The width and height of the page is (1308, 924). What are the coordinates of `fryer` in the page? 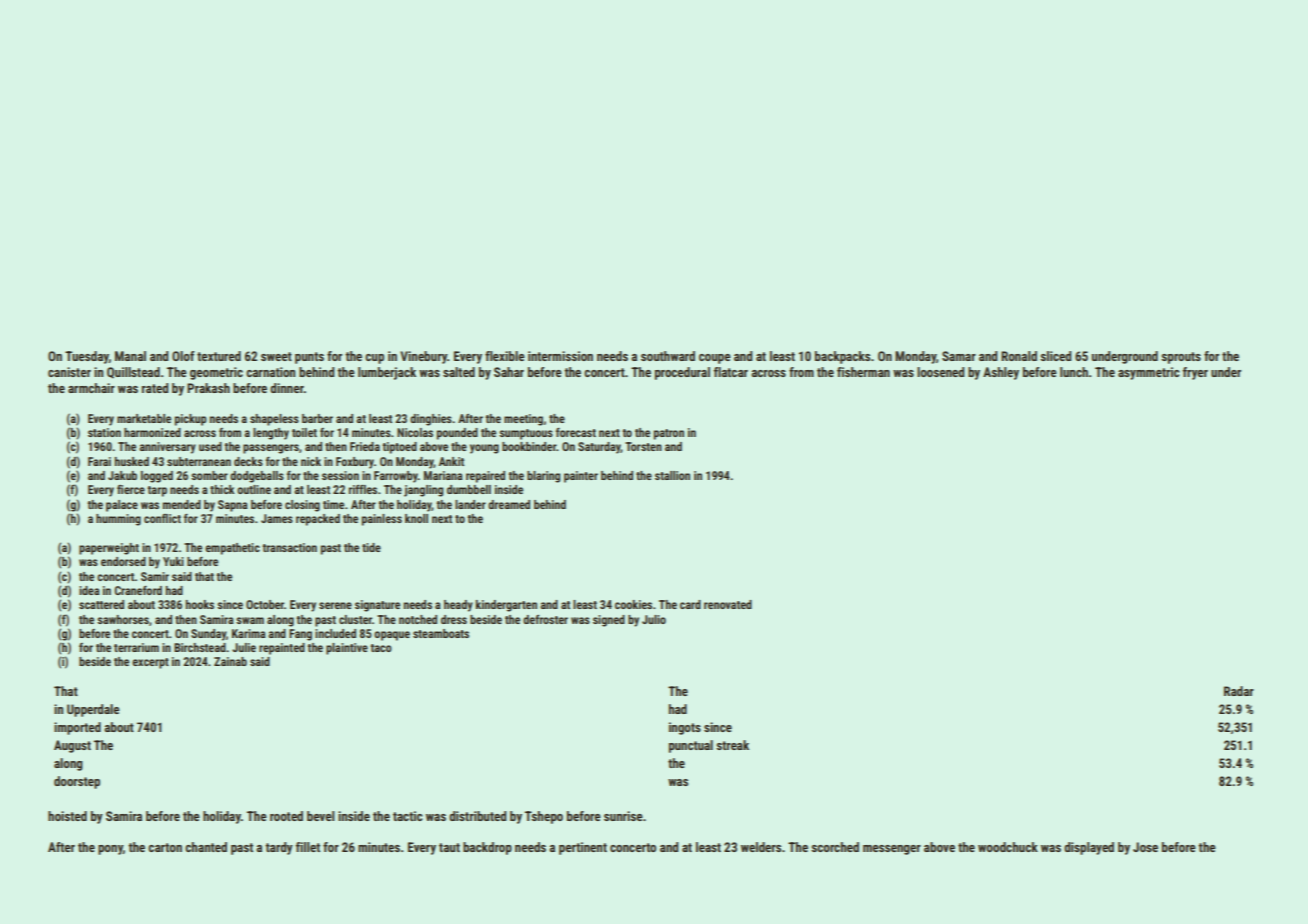 It's located at (1195, 373).
